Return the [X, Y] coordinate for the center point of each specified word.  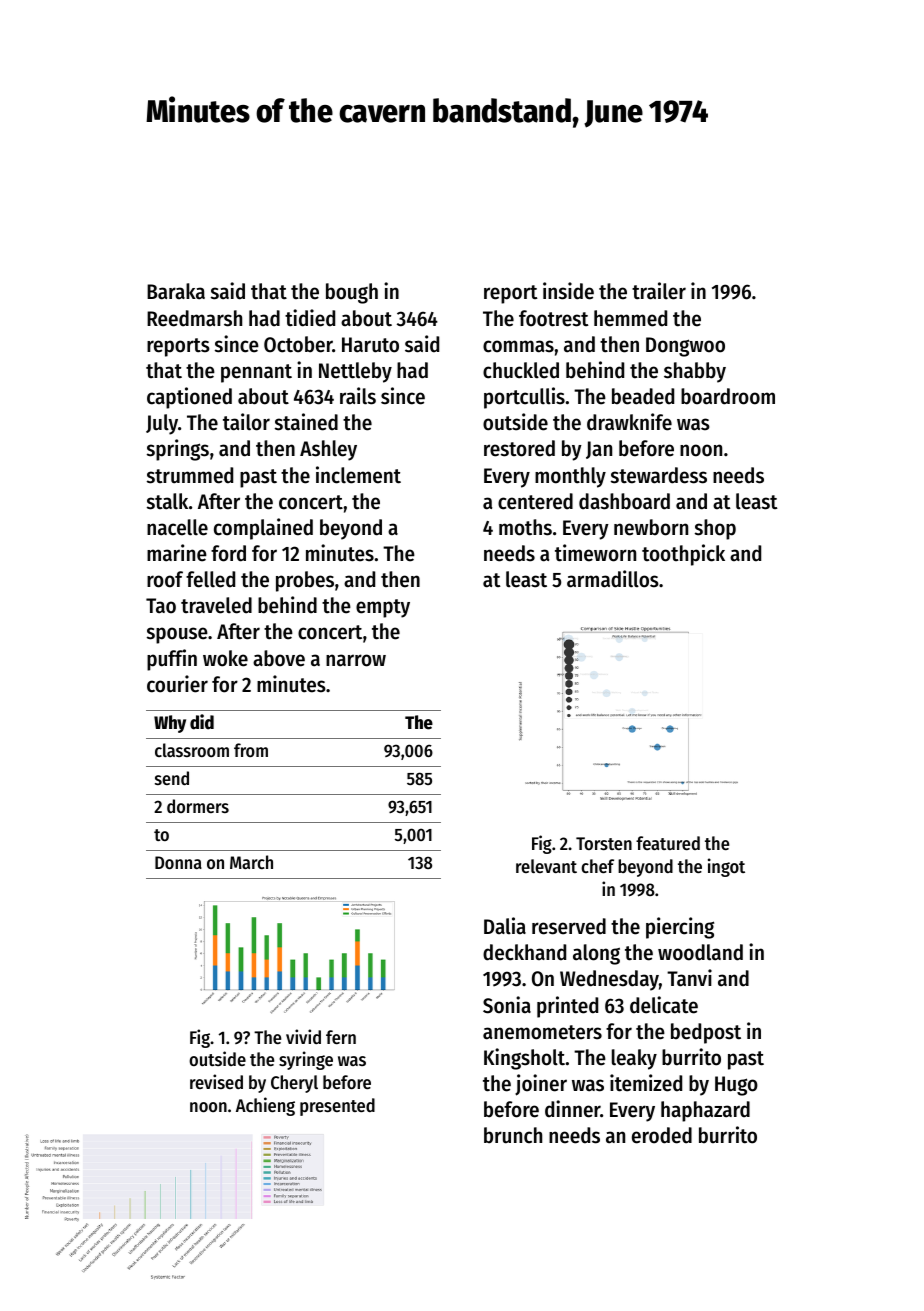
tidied [310, 318]
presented [337, 1107]
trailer [659, 291]
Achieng [265, 1106]
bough [352, 293]
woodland [700, 952]
